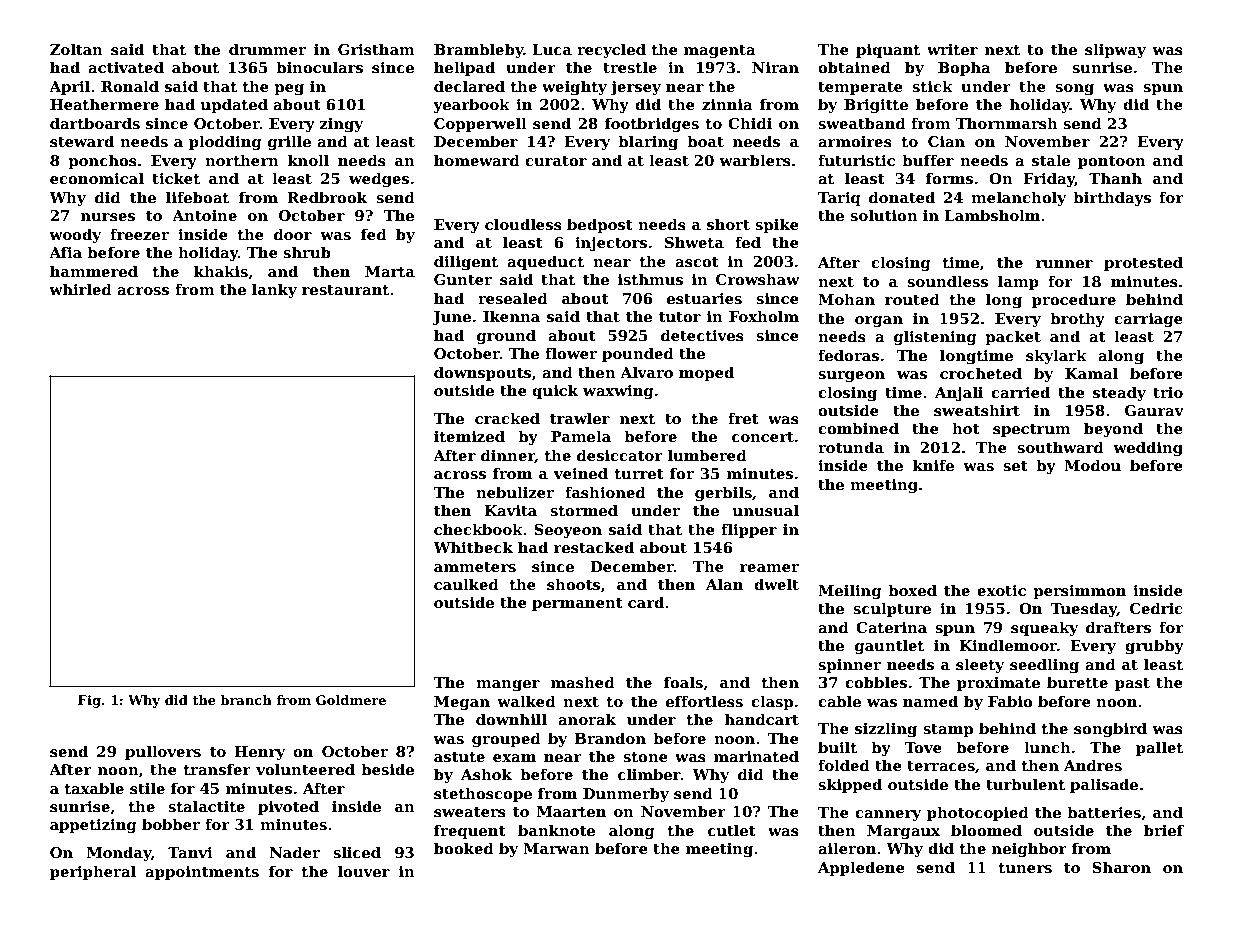 This image has width=1233, height=952. Describe the element at coordinates (288, 807) in the image. I see `pivoted` at that location.
